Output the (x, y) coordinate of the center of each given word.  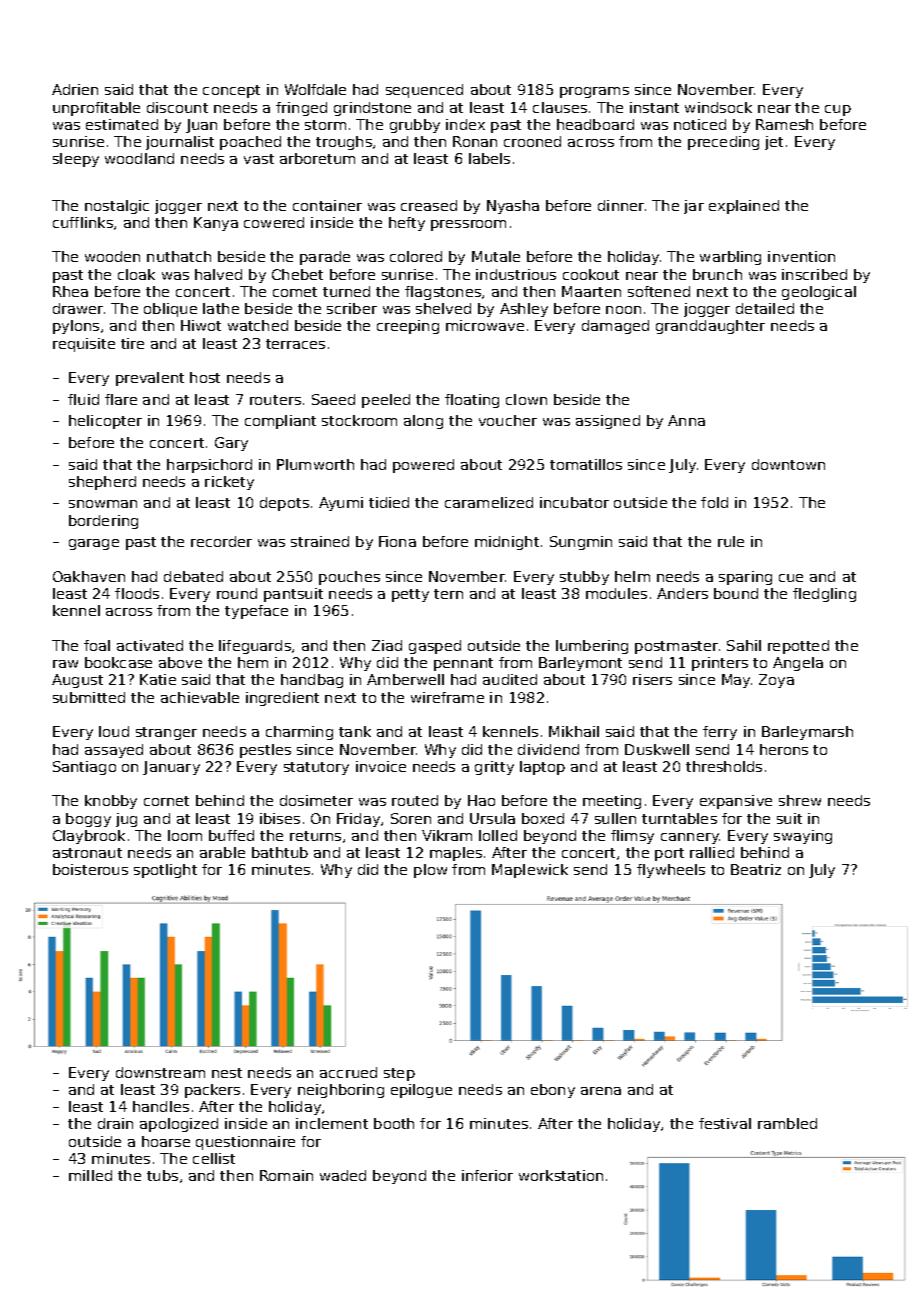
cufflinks (83, 222)
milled (90, 1175)
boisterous (90, 869)
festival (725, 1123)
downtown (788, 464)
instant (654, 107)
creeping (408, 327)
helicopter (105, 422)
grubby (415, 126)
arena (601, 1091)
